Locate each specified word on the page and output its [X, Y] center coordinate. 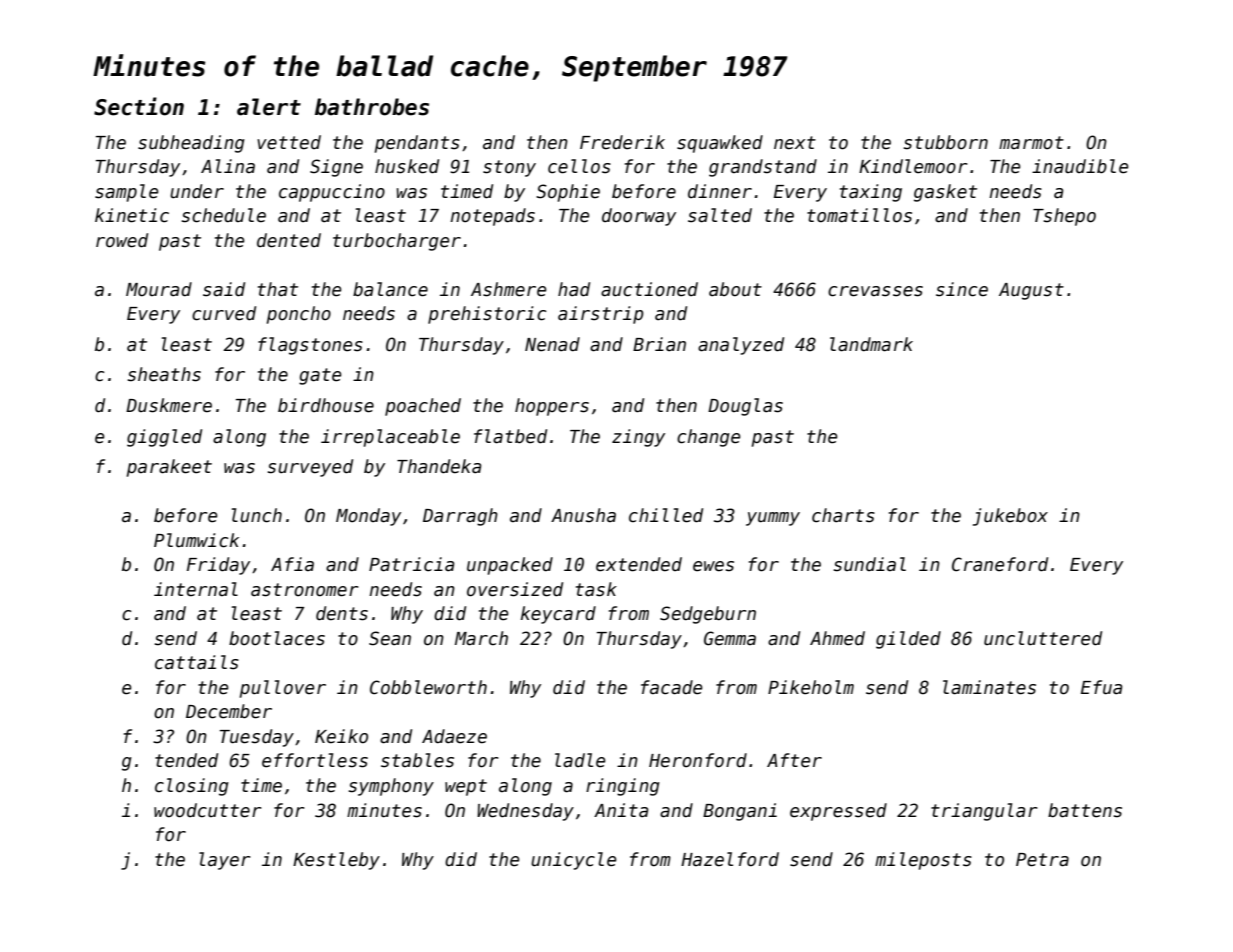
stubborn [945, 142]
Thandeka [439, 466]
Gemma [730, 638]
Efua [1101, 687]
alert [269, 107]
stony [509, 168]
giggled [164, 438]
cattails [197, 662]
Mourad [159, 289]
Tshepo [1064, 217]
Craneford [1000, 564]
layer [224, 861]
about [735, 289]
